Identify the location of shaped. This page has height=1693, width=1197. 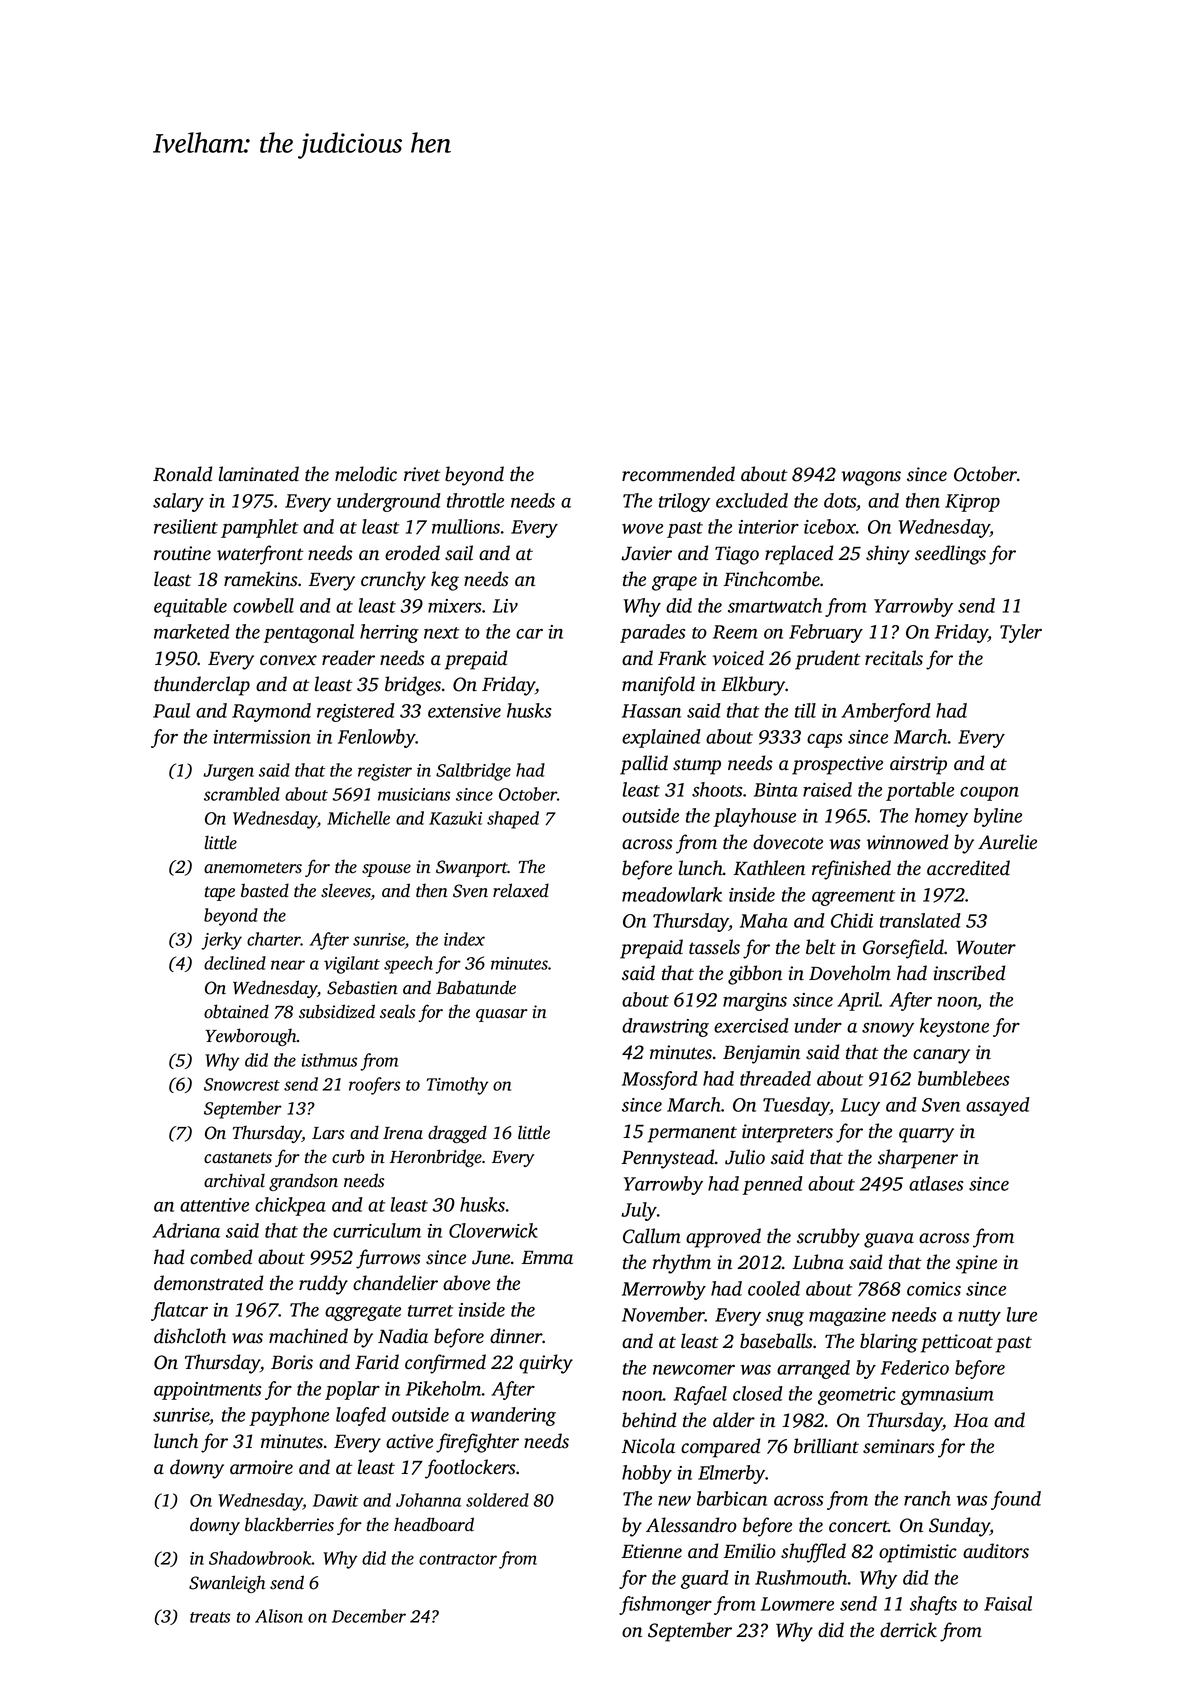
(513, 820).
